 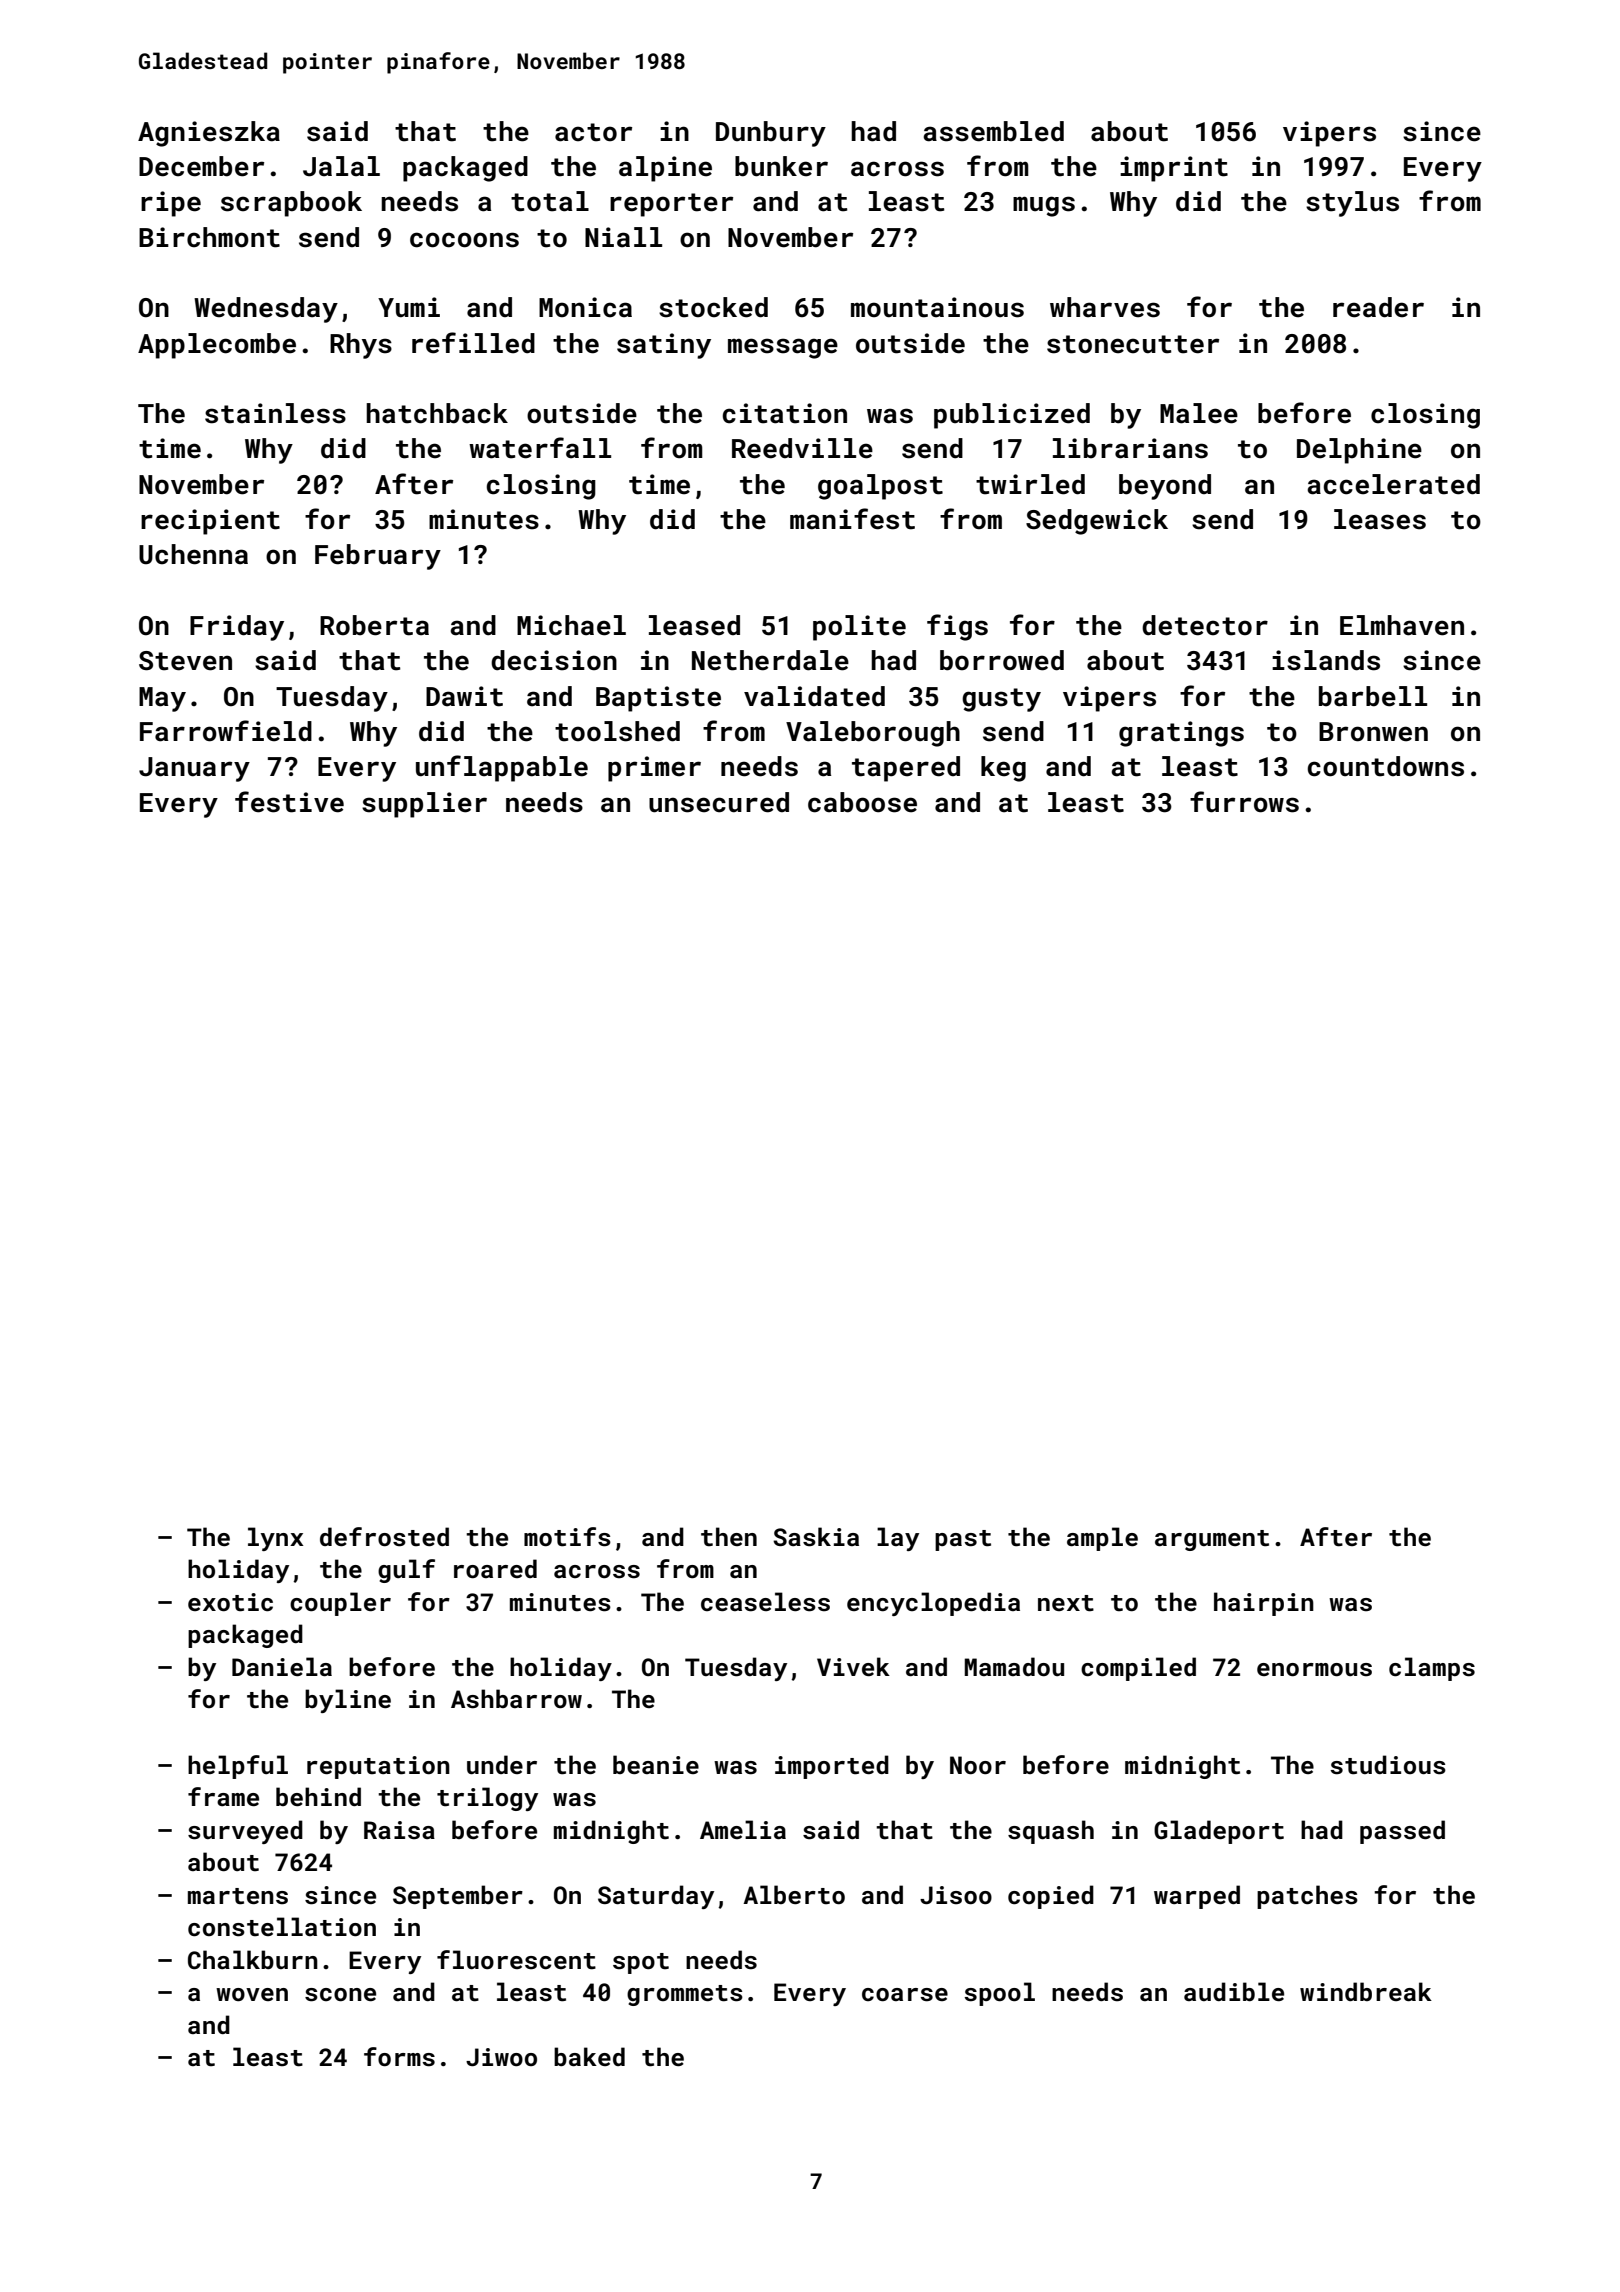 What do you see at coordinates (853, 1666) in the page?
I see `Vivek` at bounding box center [853, 1666].
